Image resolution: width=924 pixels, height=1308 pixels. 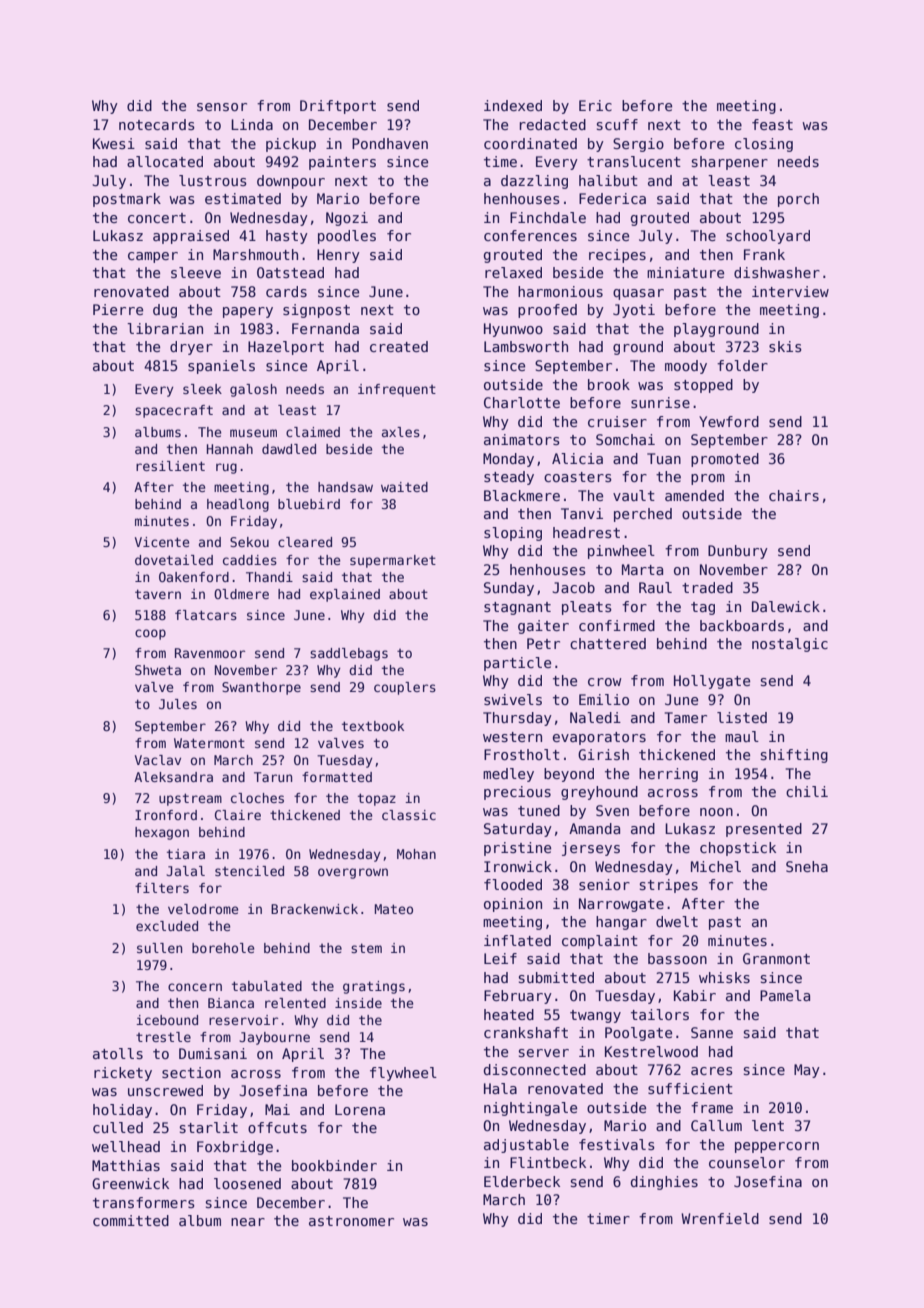 I want to click on papery, so click(x=248, y=312).
